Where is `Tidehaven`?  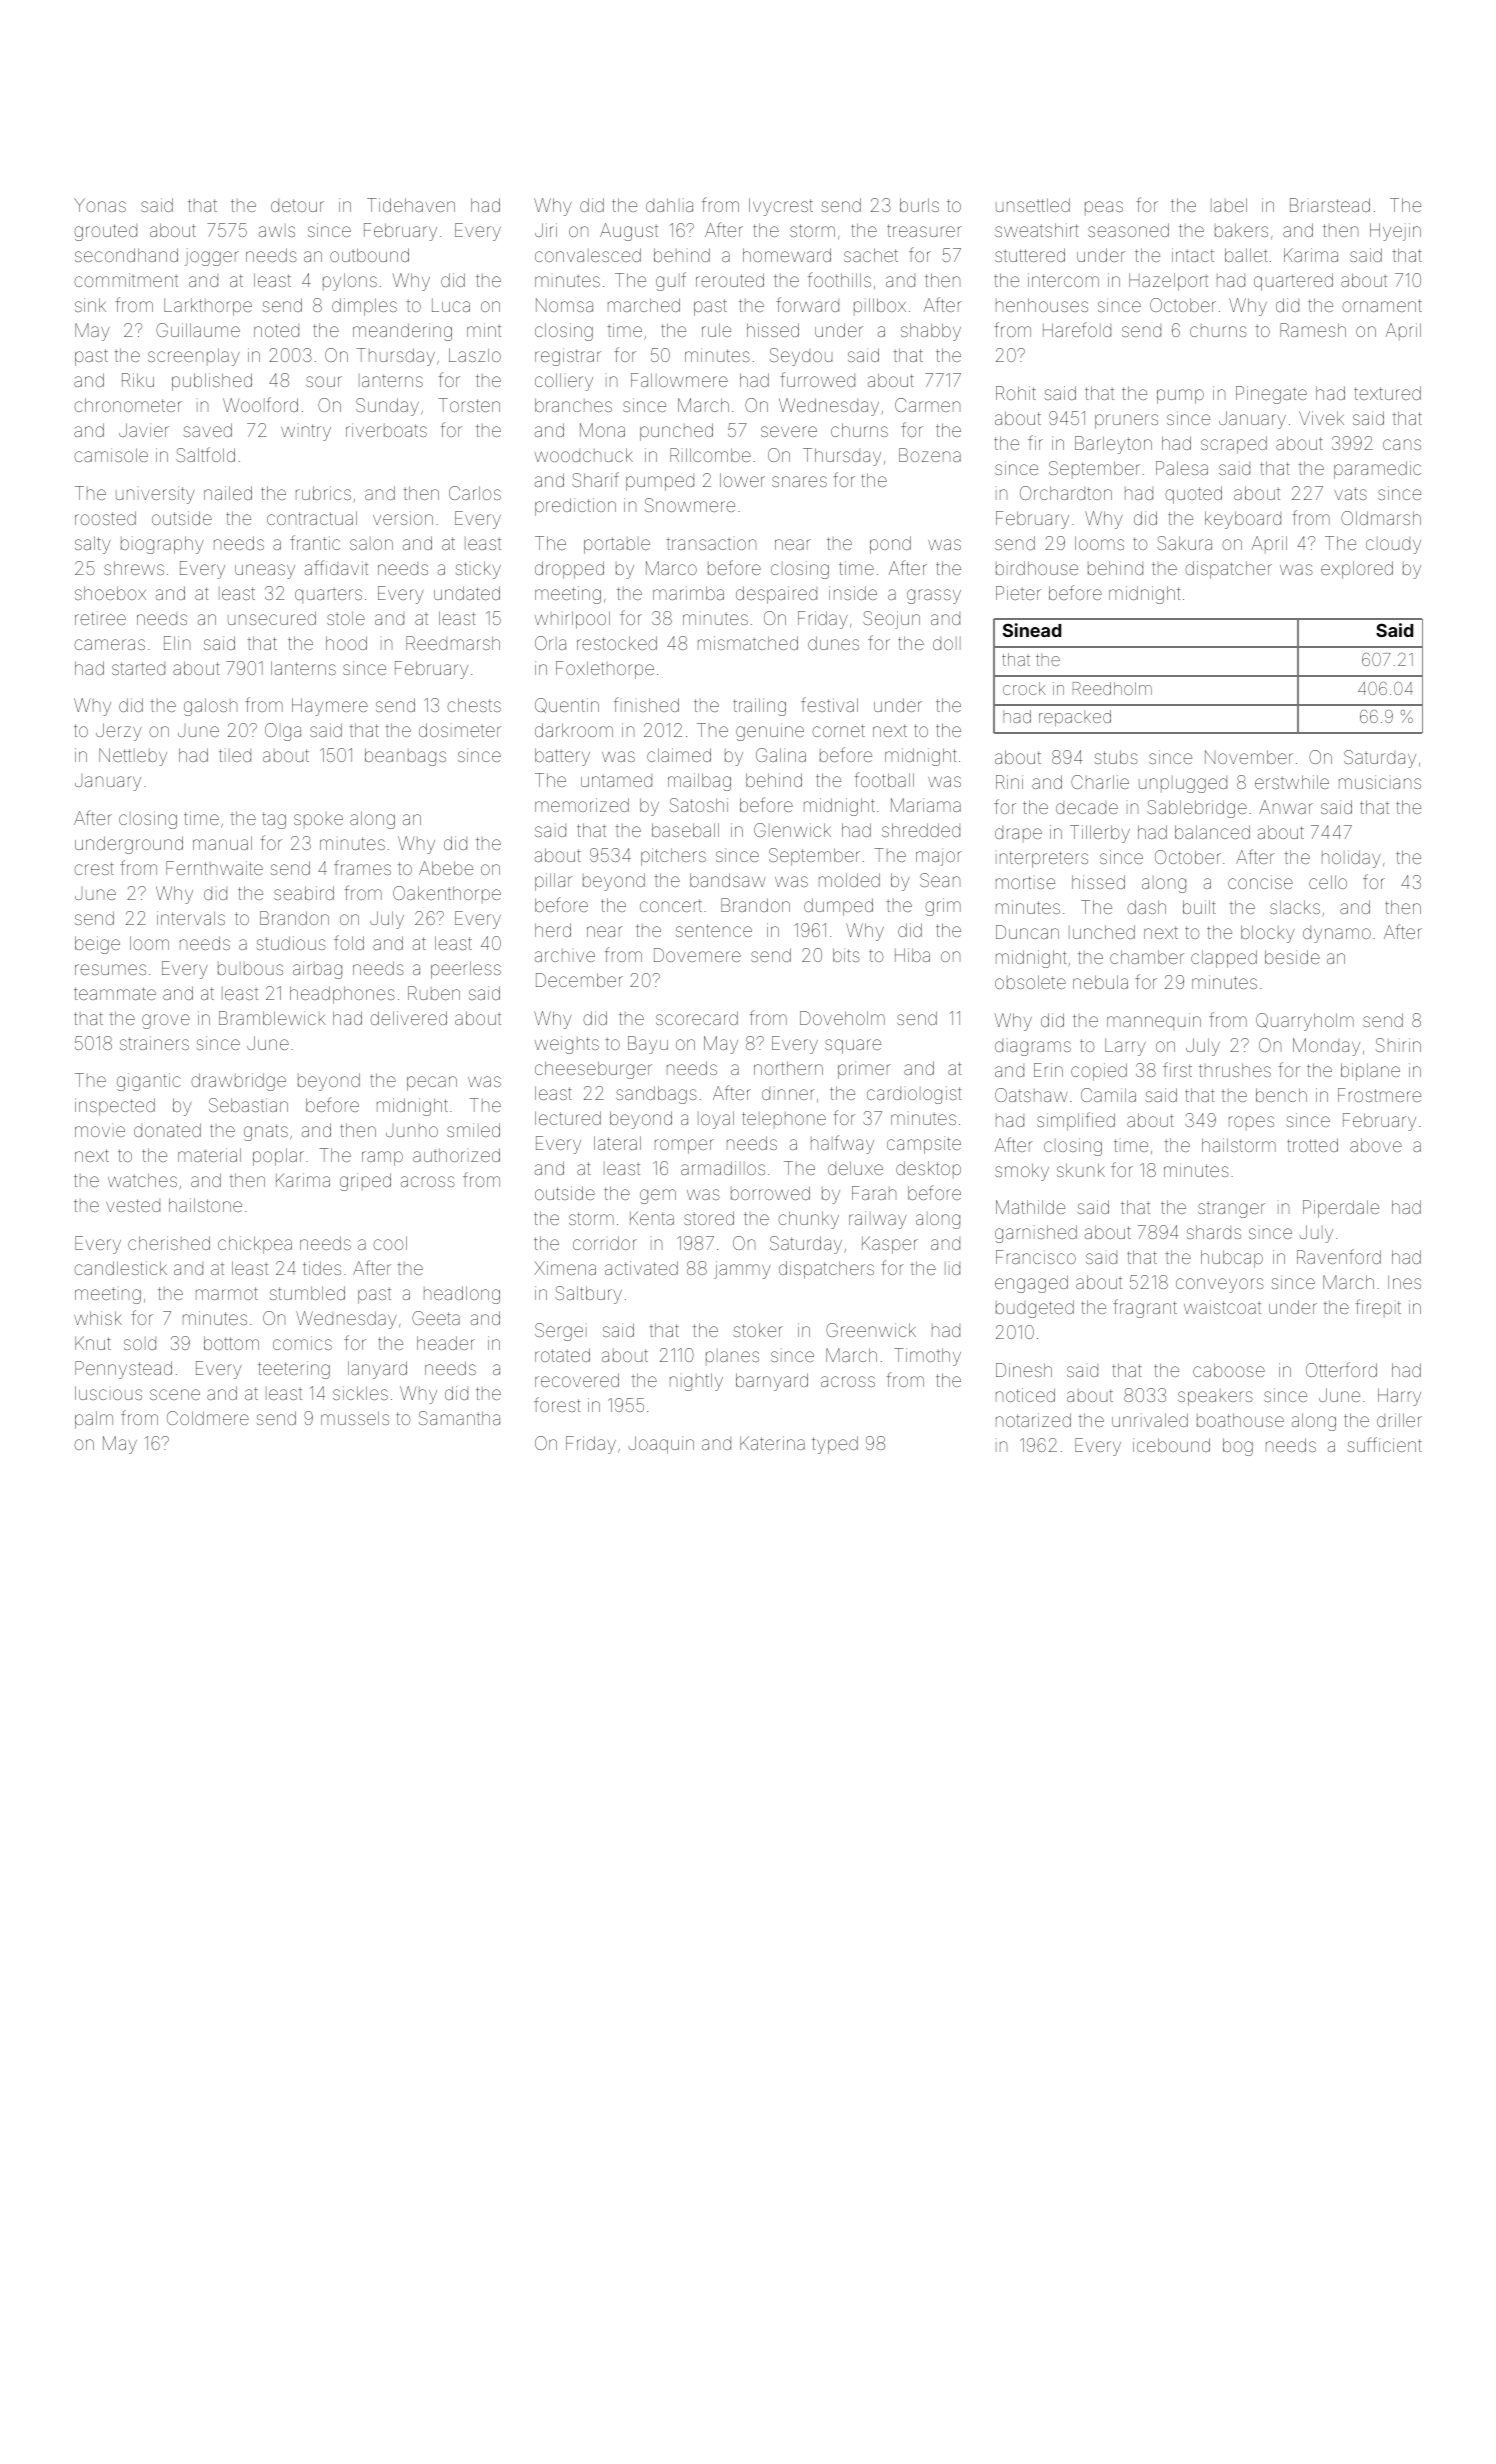 Tidehaven is located at coordinates (411, 205).
